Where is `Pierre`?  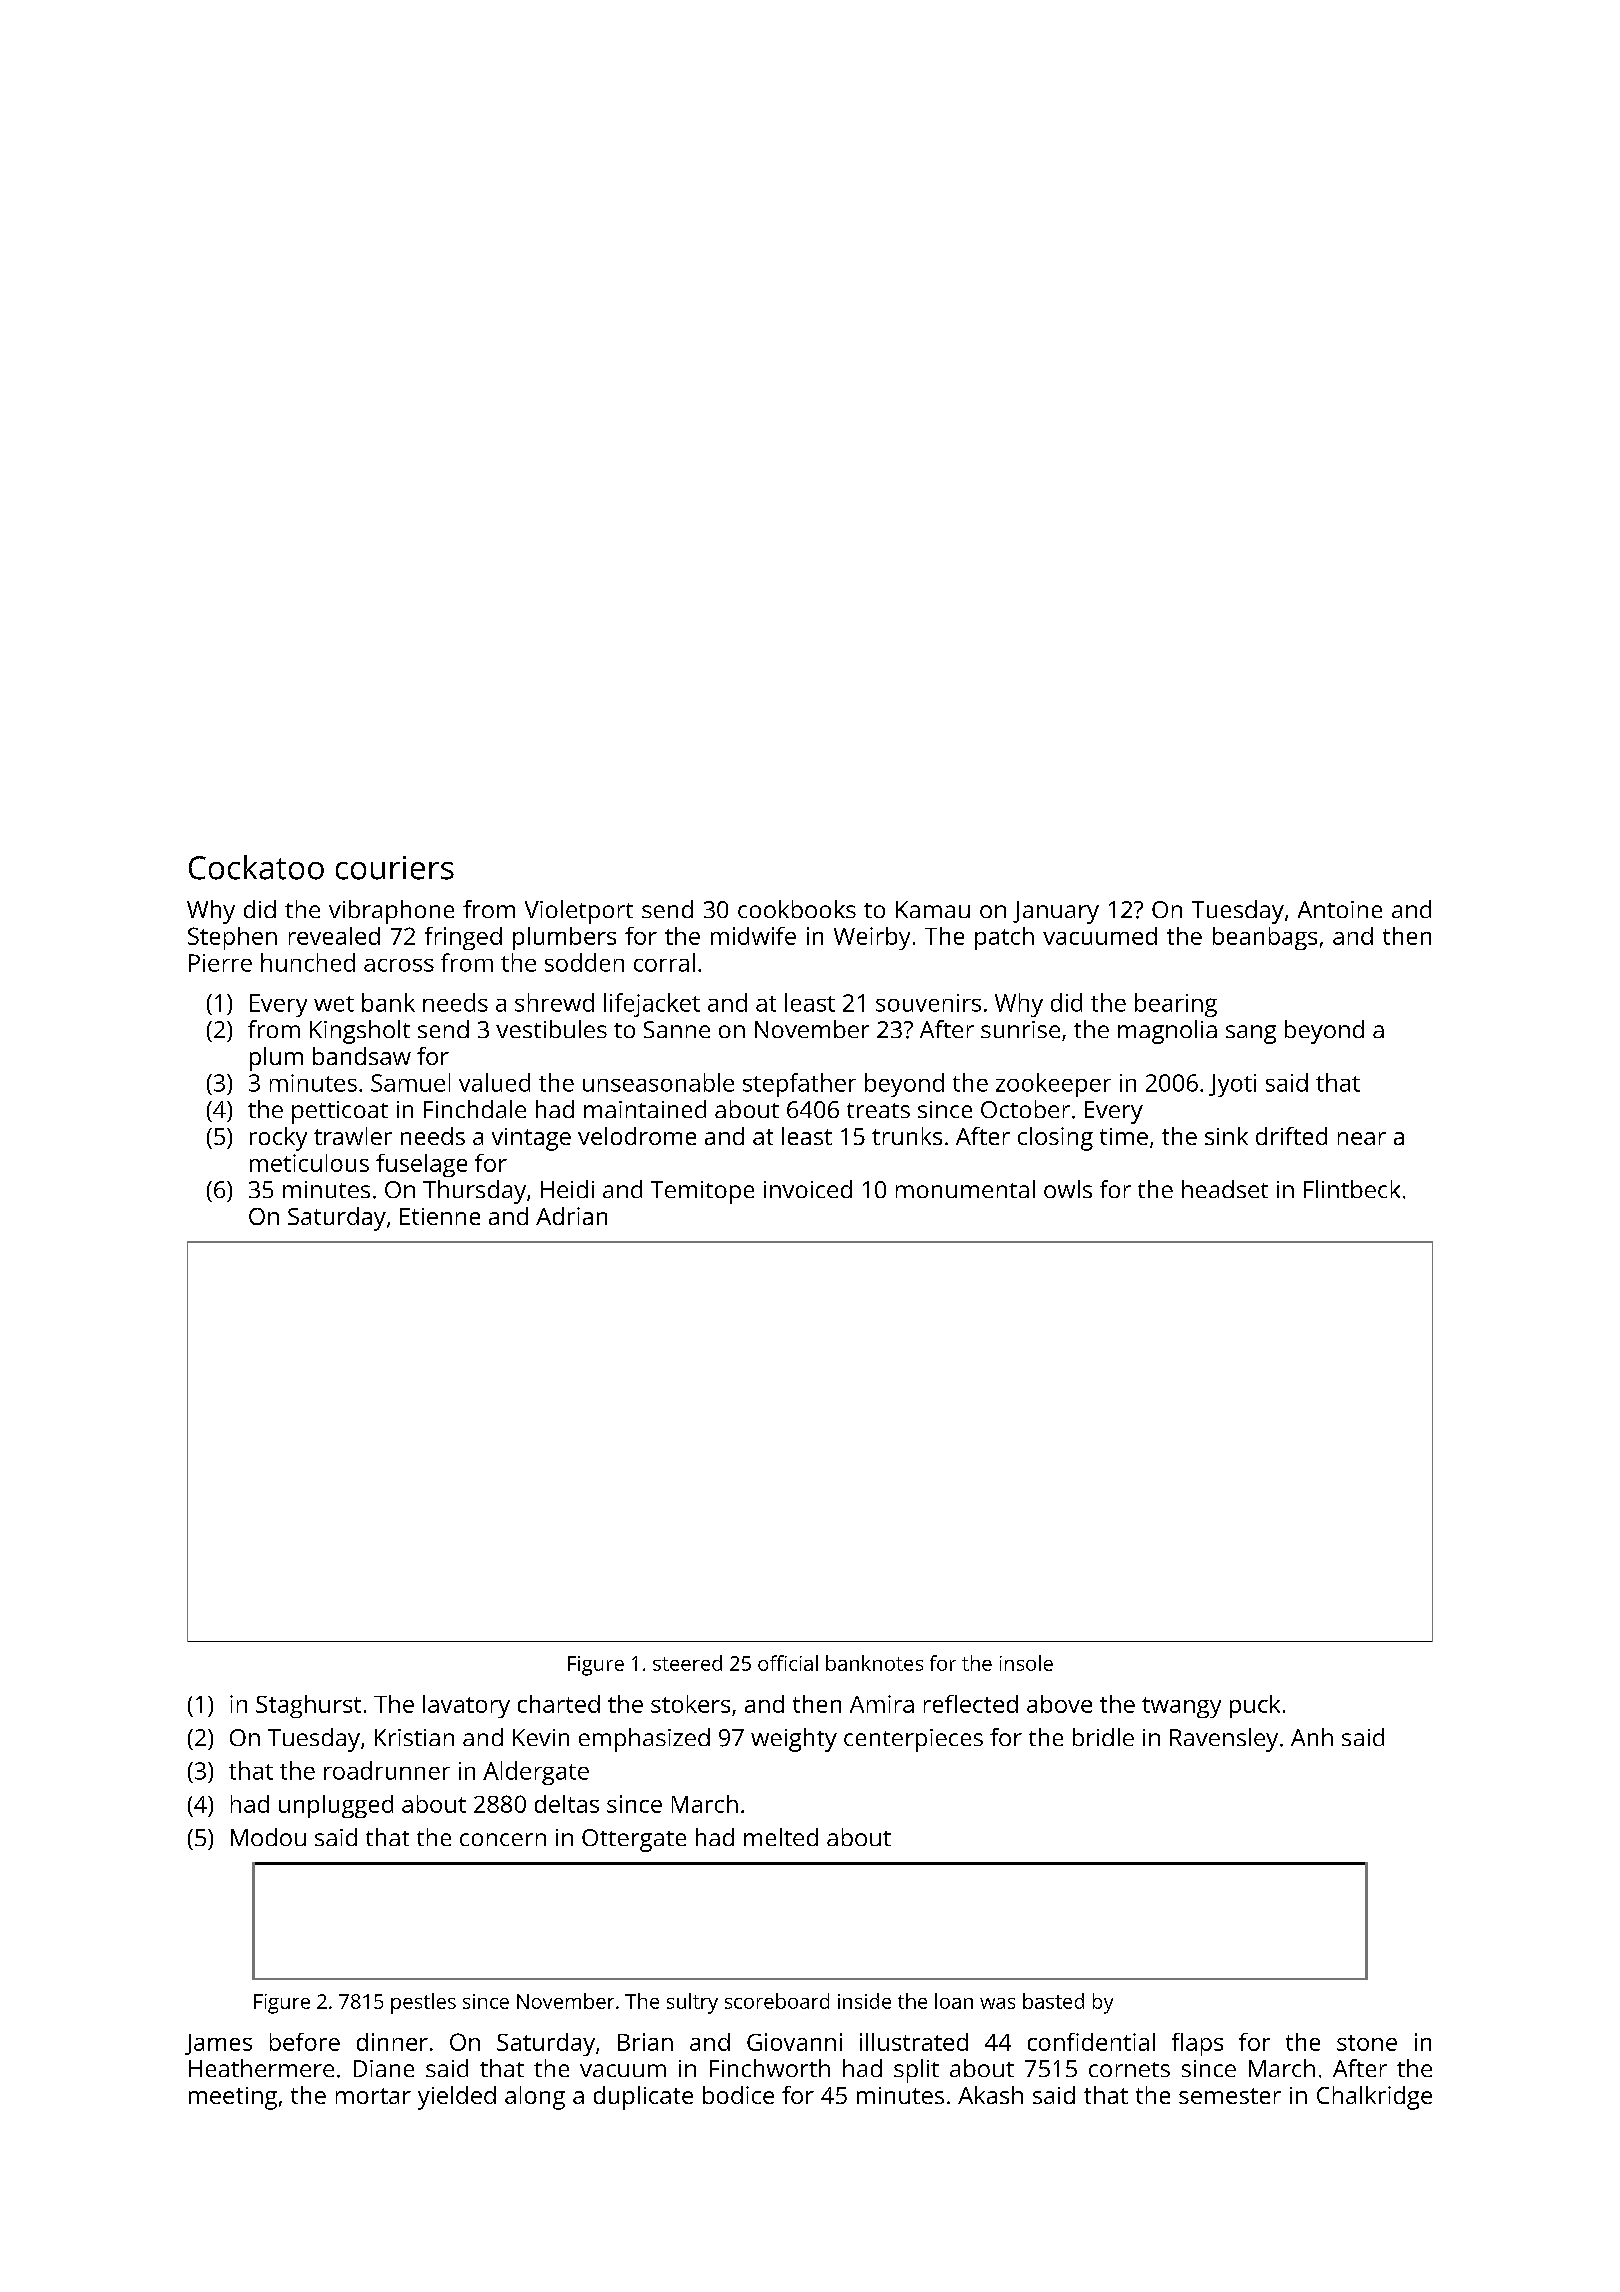
Pierre is located at coordinates (220, 963).
